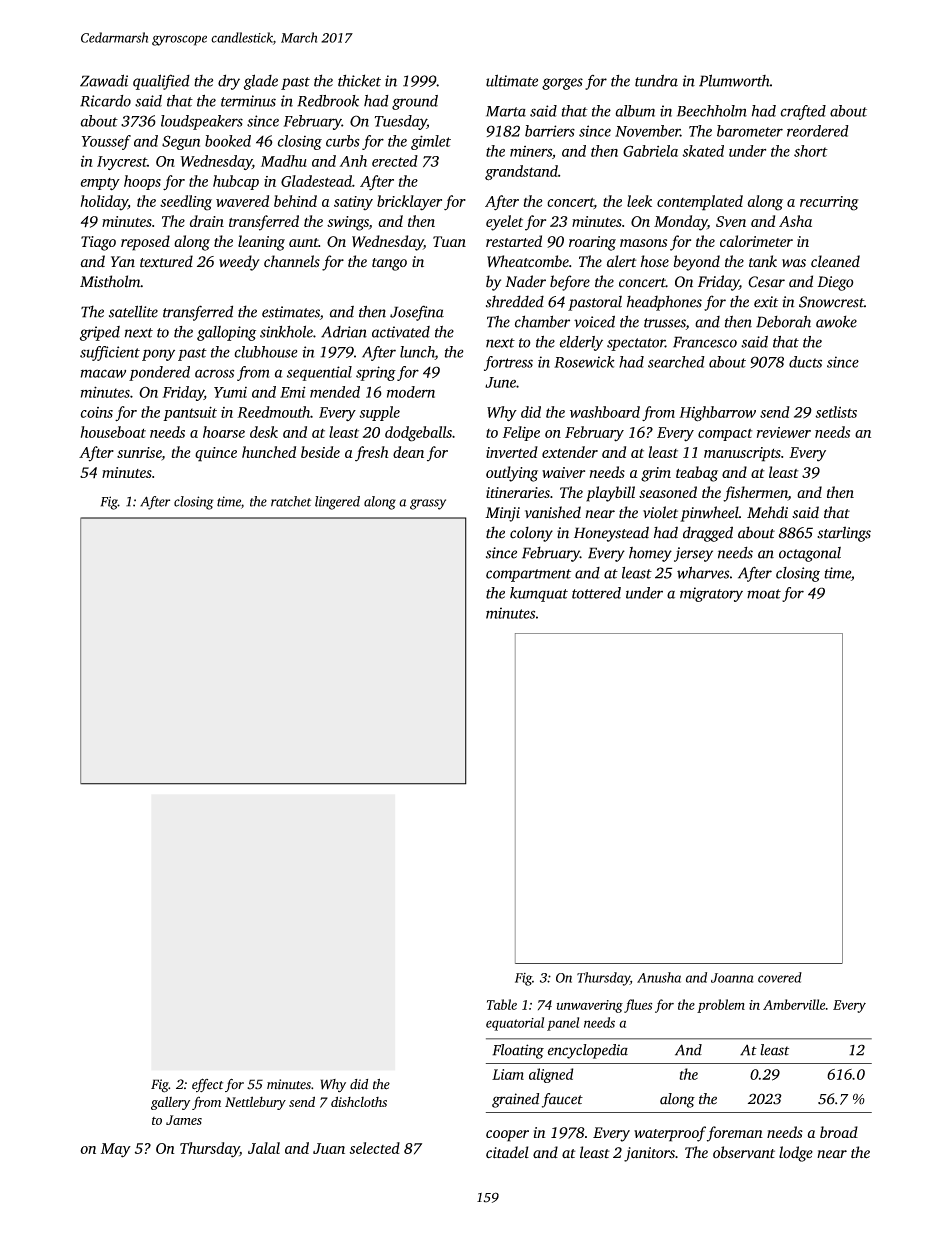  What do you see at coordinates (184, 1120) in the screenshot?
I see `James` at bounding box center [184, 1120].
